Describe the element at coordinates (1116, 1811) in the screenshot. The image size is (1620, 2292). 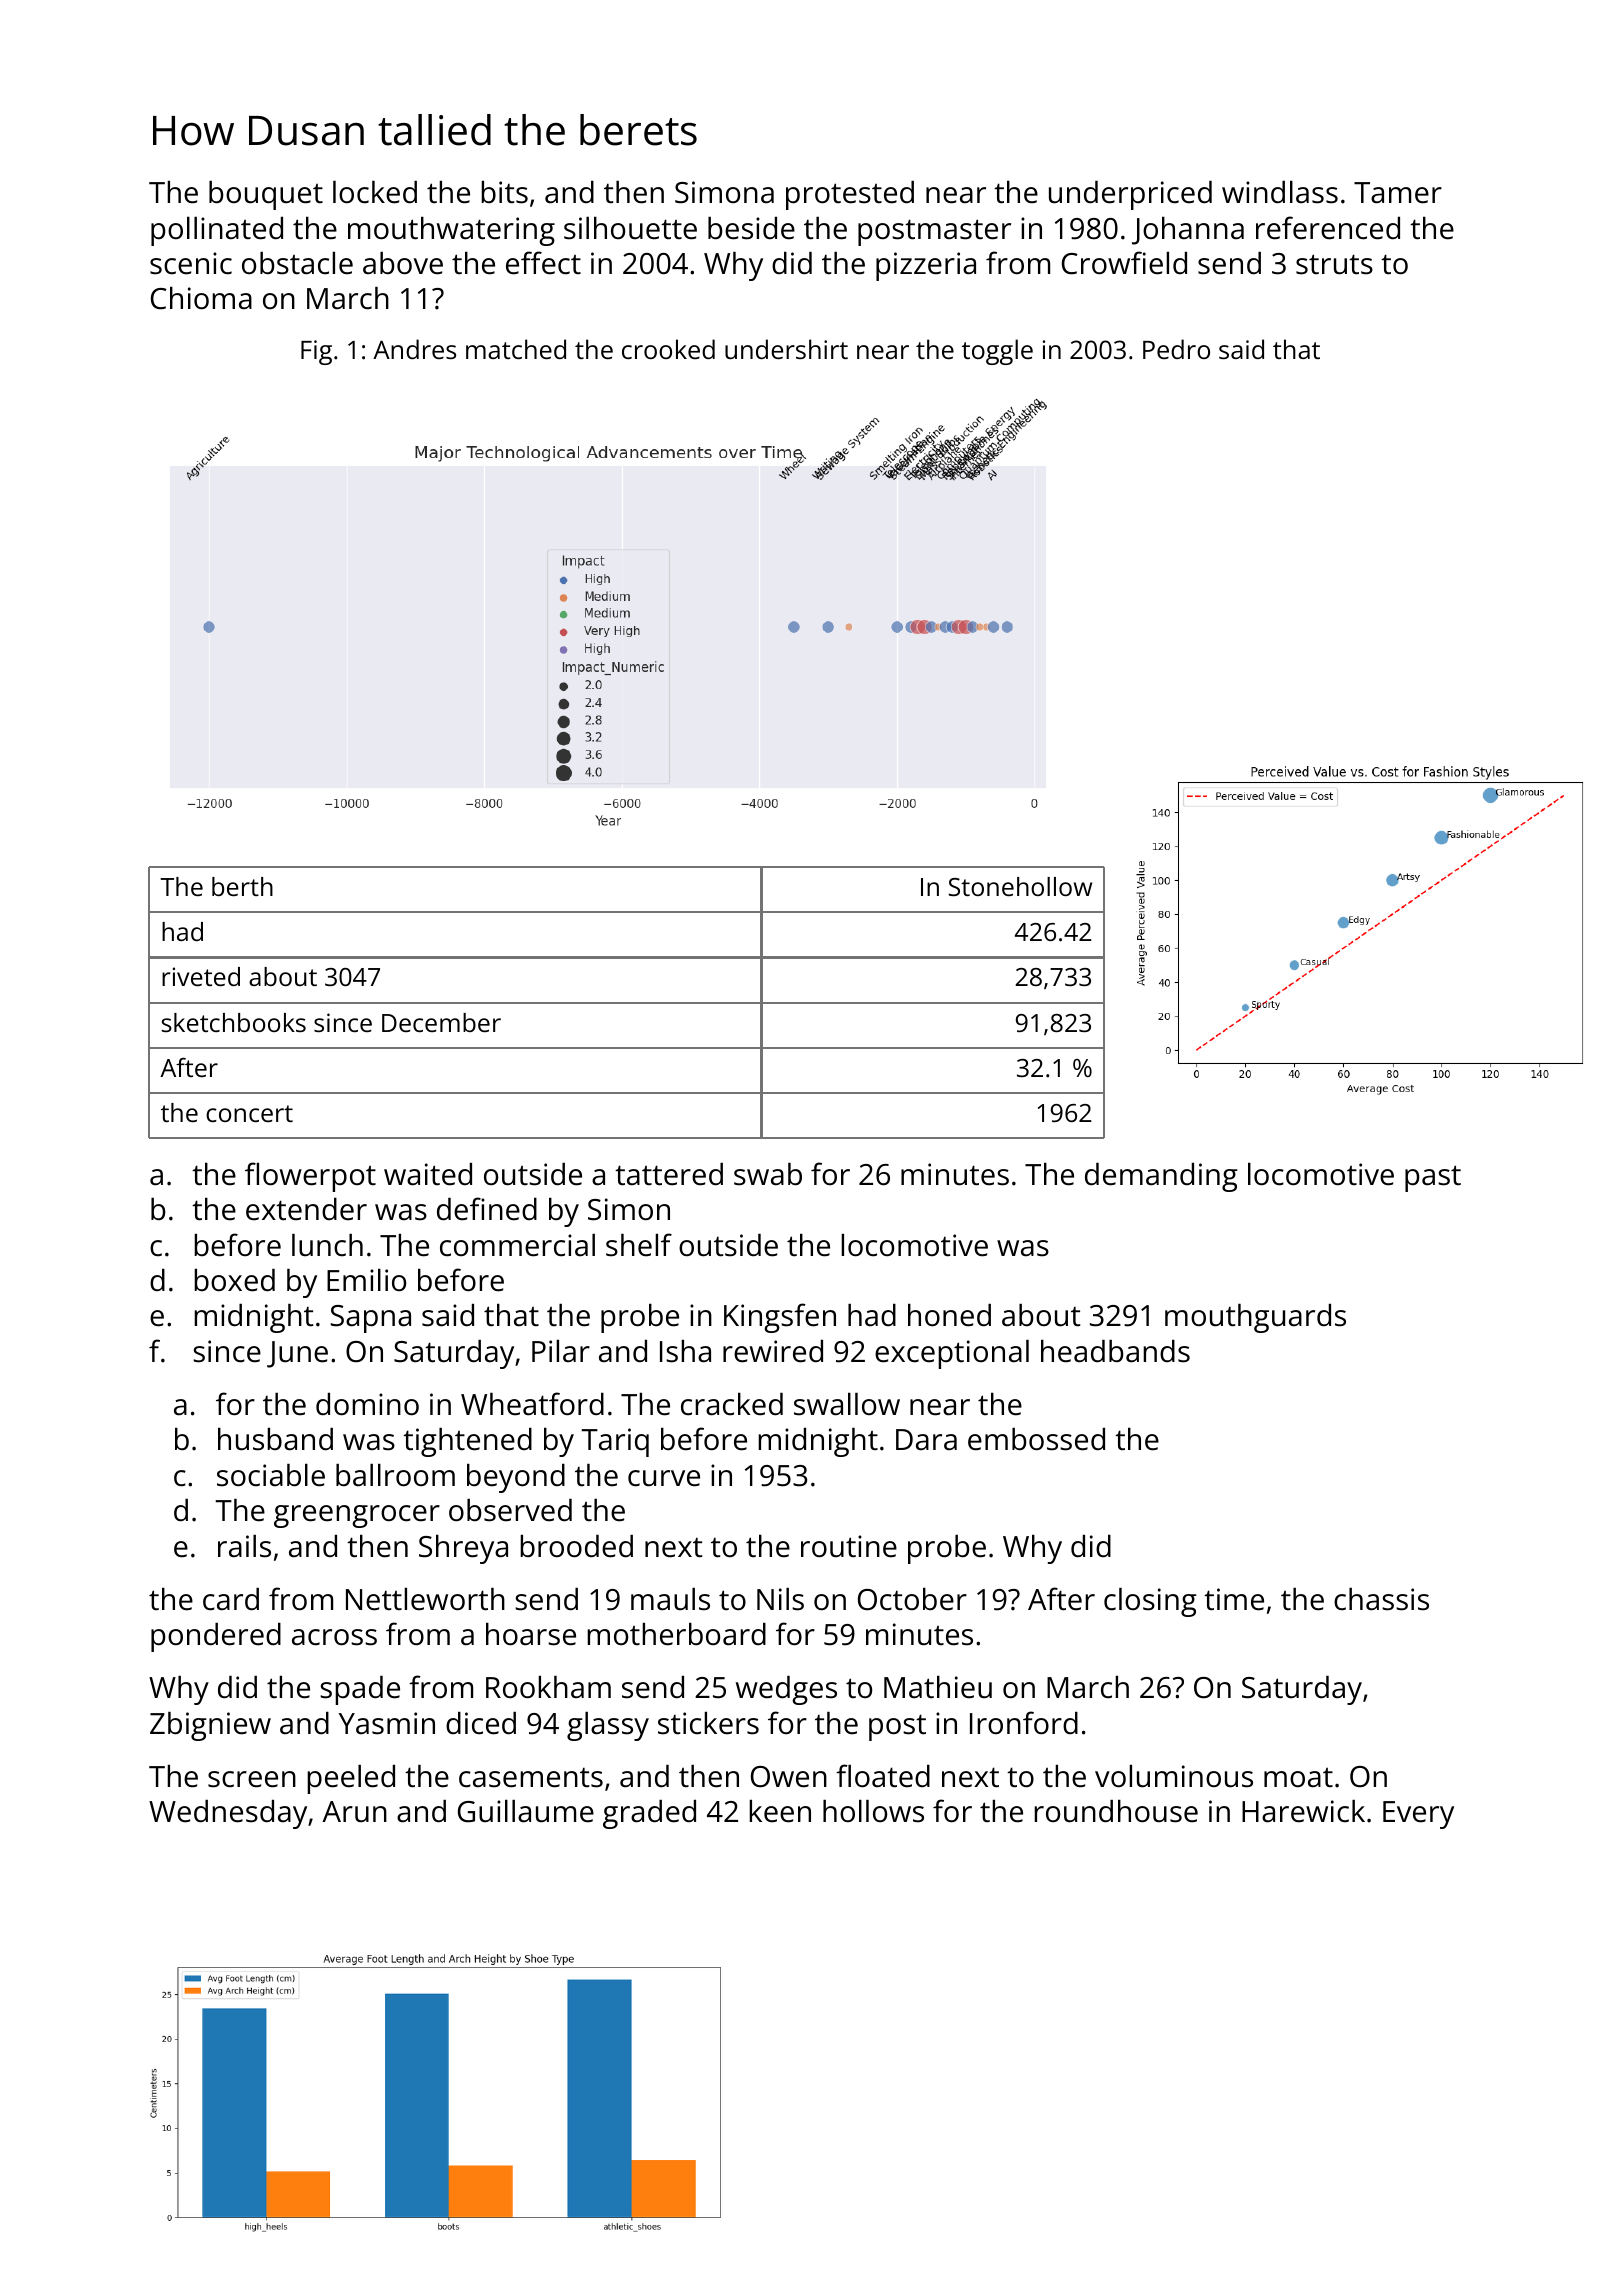
I see `roundhouse` at that location.
